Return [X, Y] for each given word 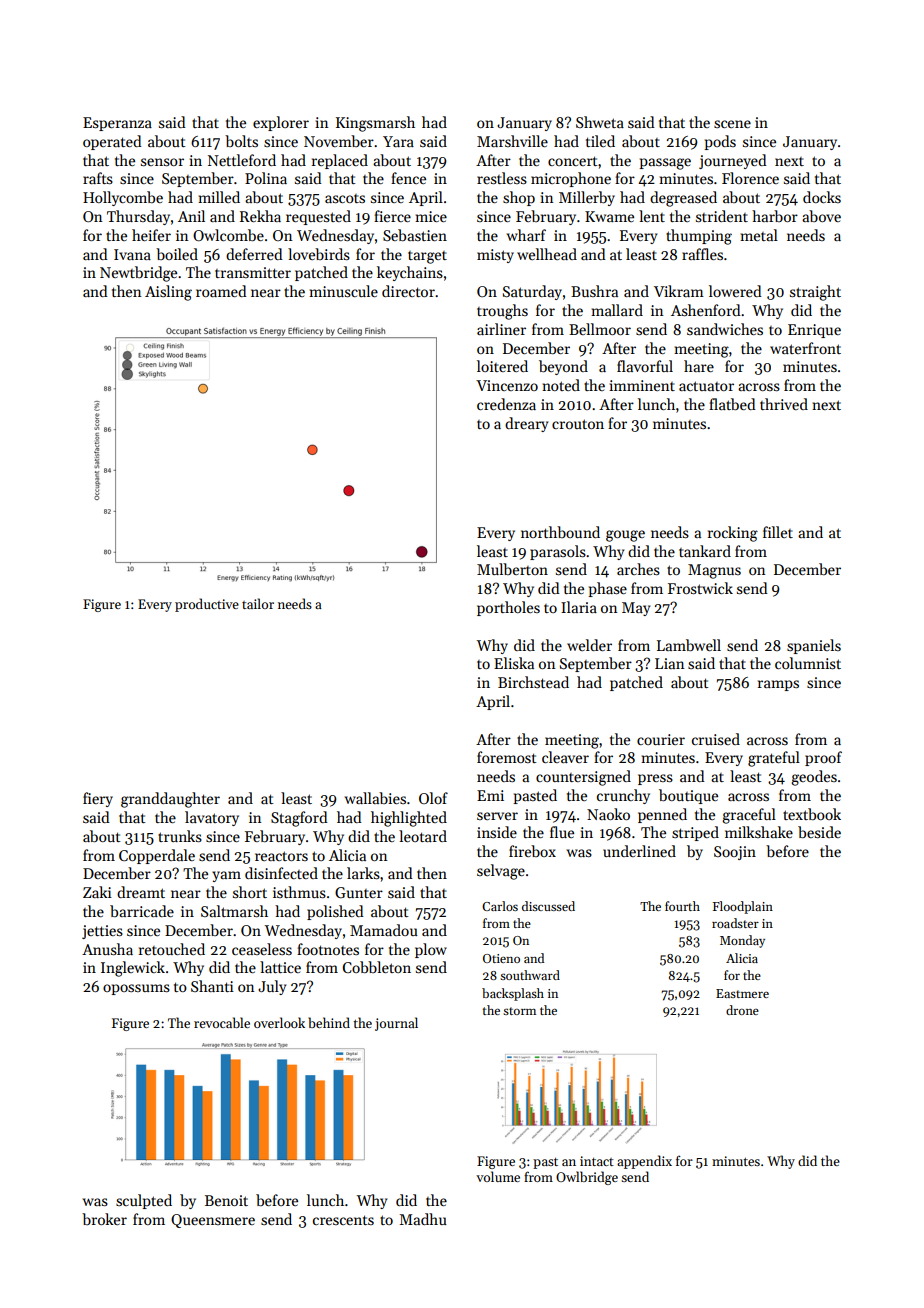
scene [732, 124]
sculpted [144, 1201]
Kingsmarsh [375, 124]
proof [823, 758]
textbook [812, 814]
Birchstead [533, 682]
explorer [281, 123]
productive [207, 605]
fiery [98, 799]
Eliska [514, 663]
